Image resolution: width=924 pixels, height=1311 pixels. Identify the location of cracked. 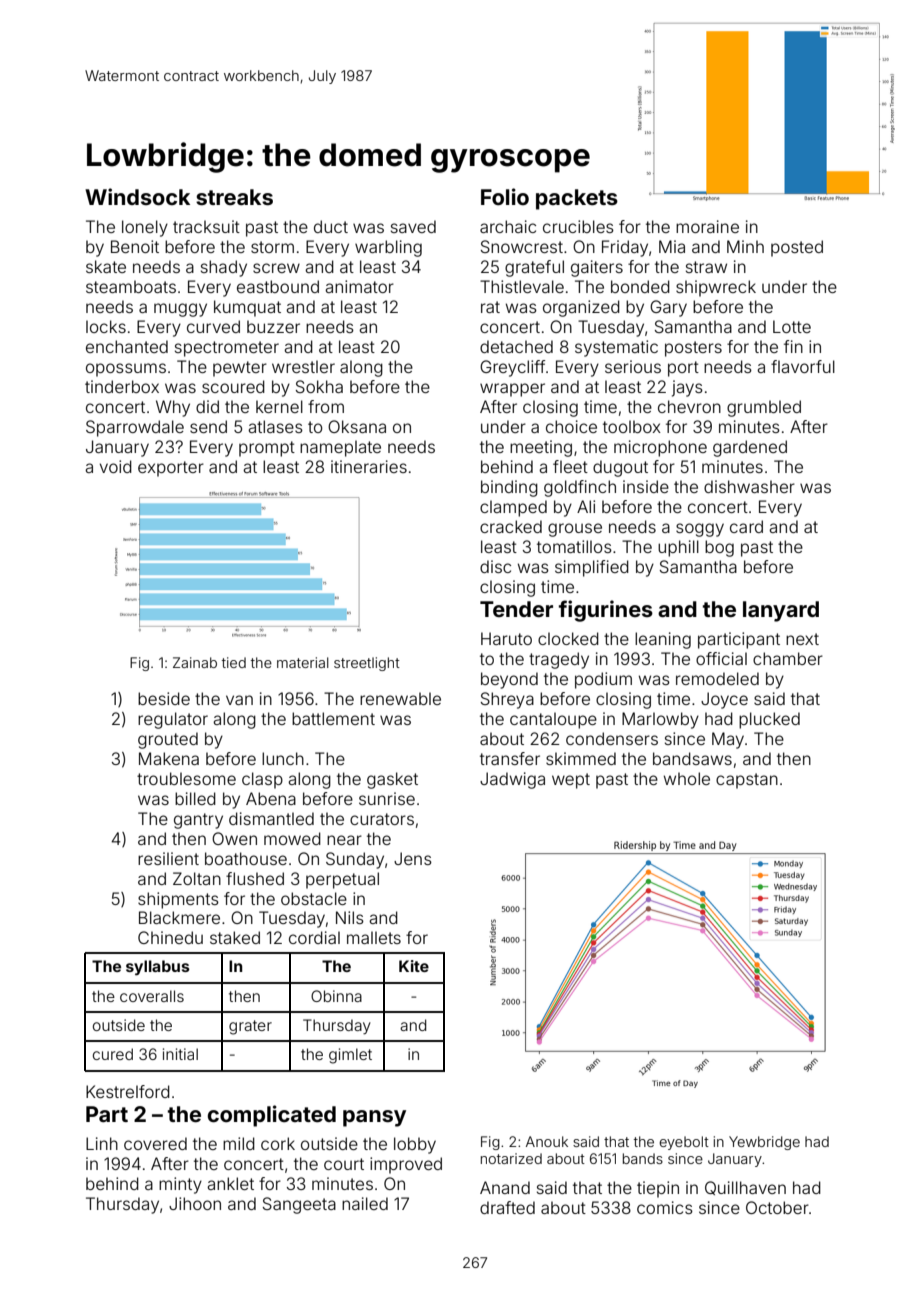
(511, 526).
